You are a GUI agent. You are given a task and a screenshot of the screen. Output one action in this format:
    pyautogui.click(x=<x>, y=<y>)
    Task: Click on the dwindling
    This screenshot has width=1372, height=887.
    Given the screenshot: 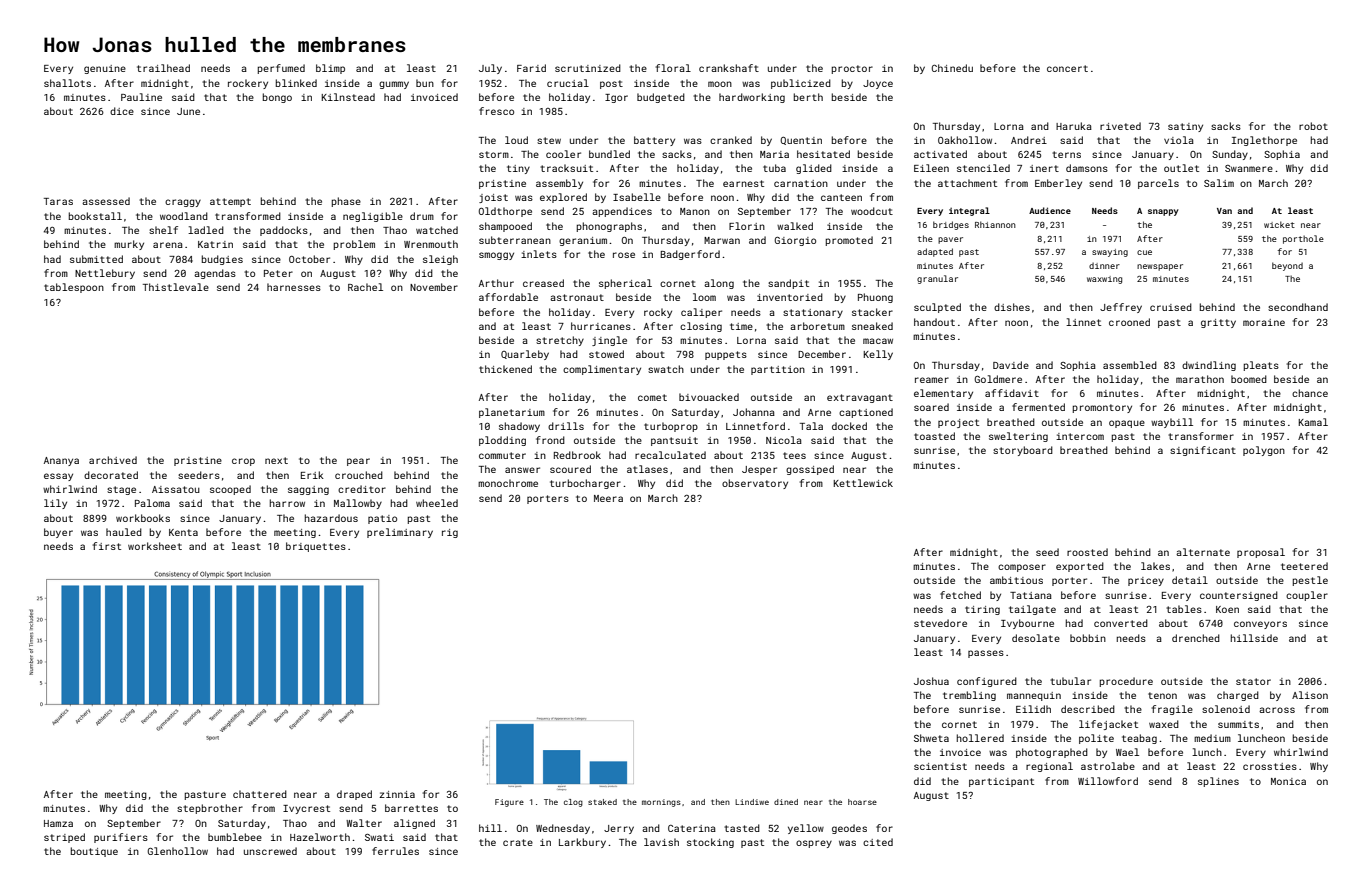 What is the action you would take?
    pyautogui.click(x=1209, y=366)
